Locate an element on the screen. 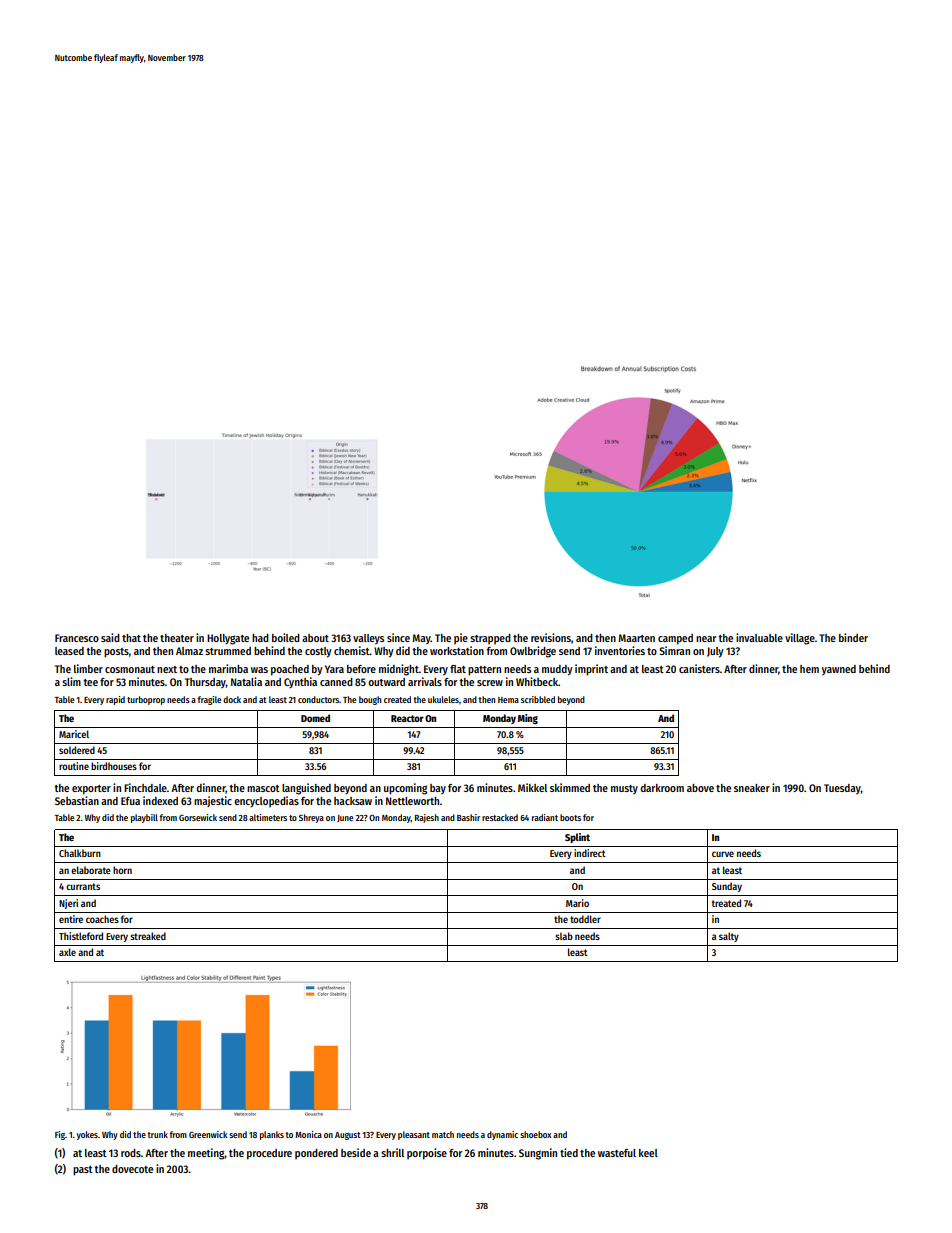 Image resolution: width=952 pixels, height=1233 pixels. revisions is located at coordinates (551, 637).
